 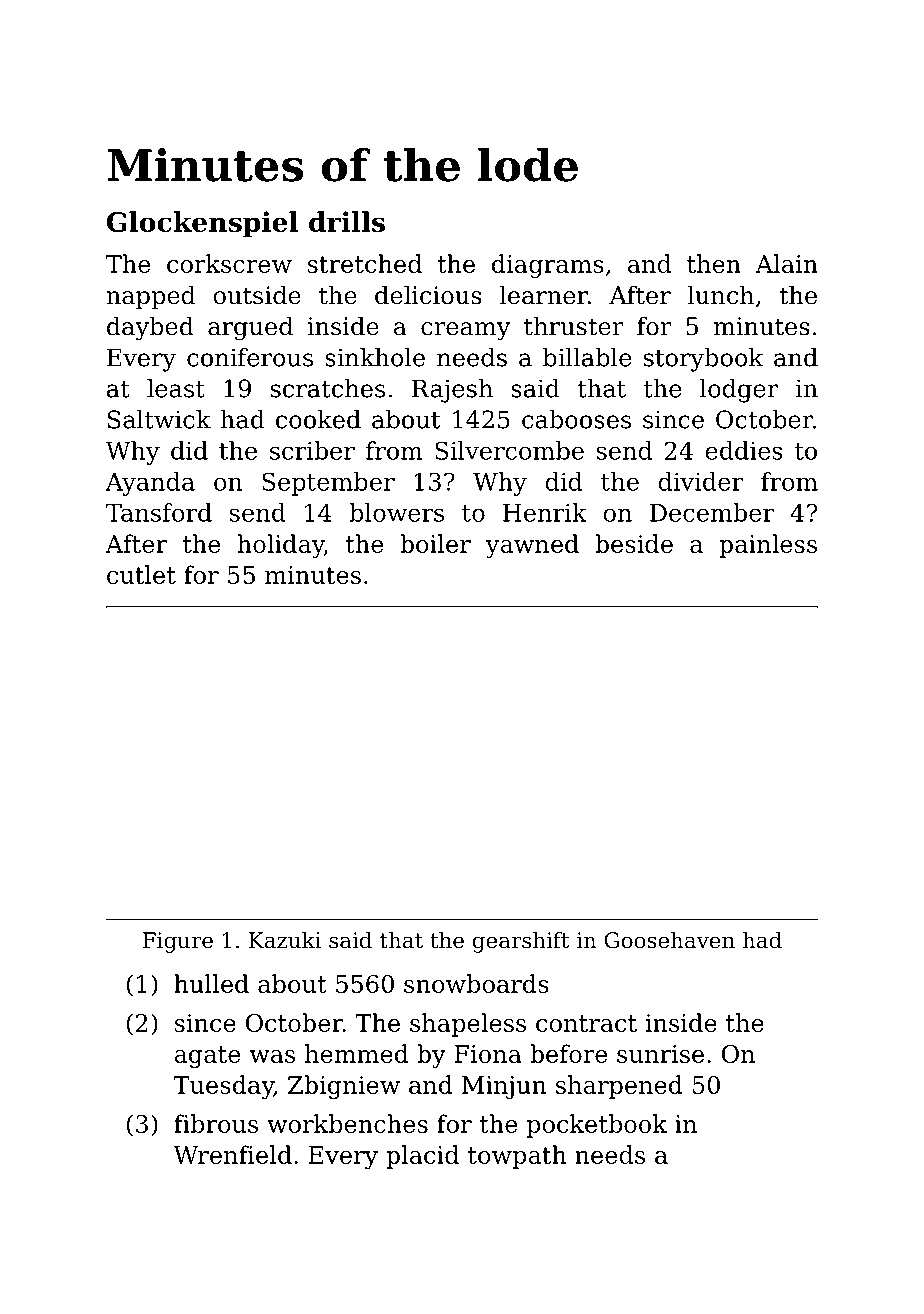 I want to click on Goosehaven, so click(x=669, y=940).
